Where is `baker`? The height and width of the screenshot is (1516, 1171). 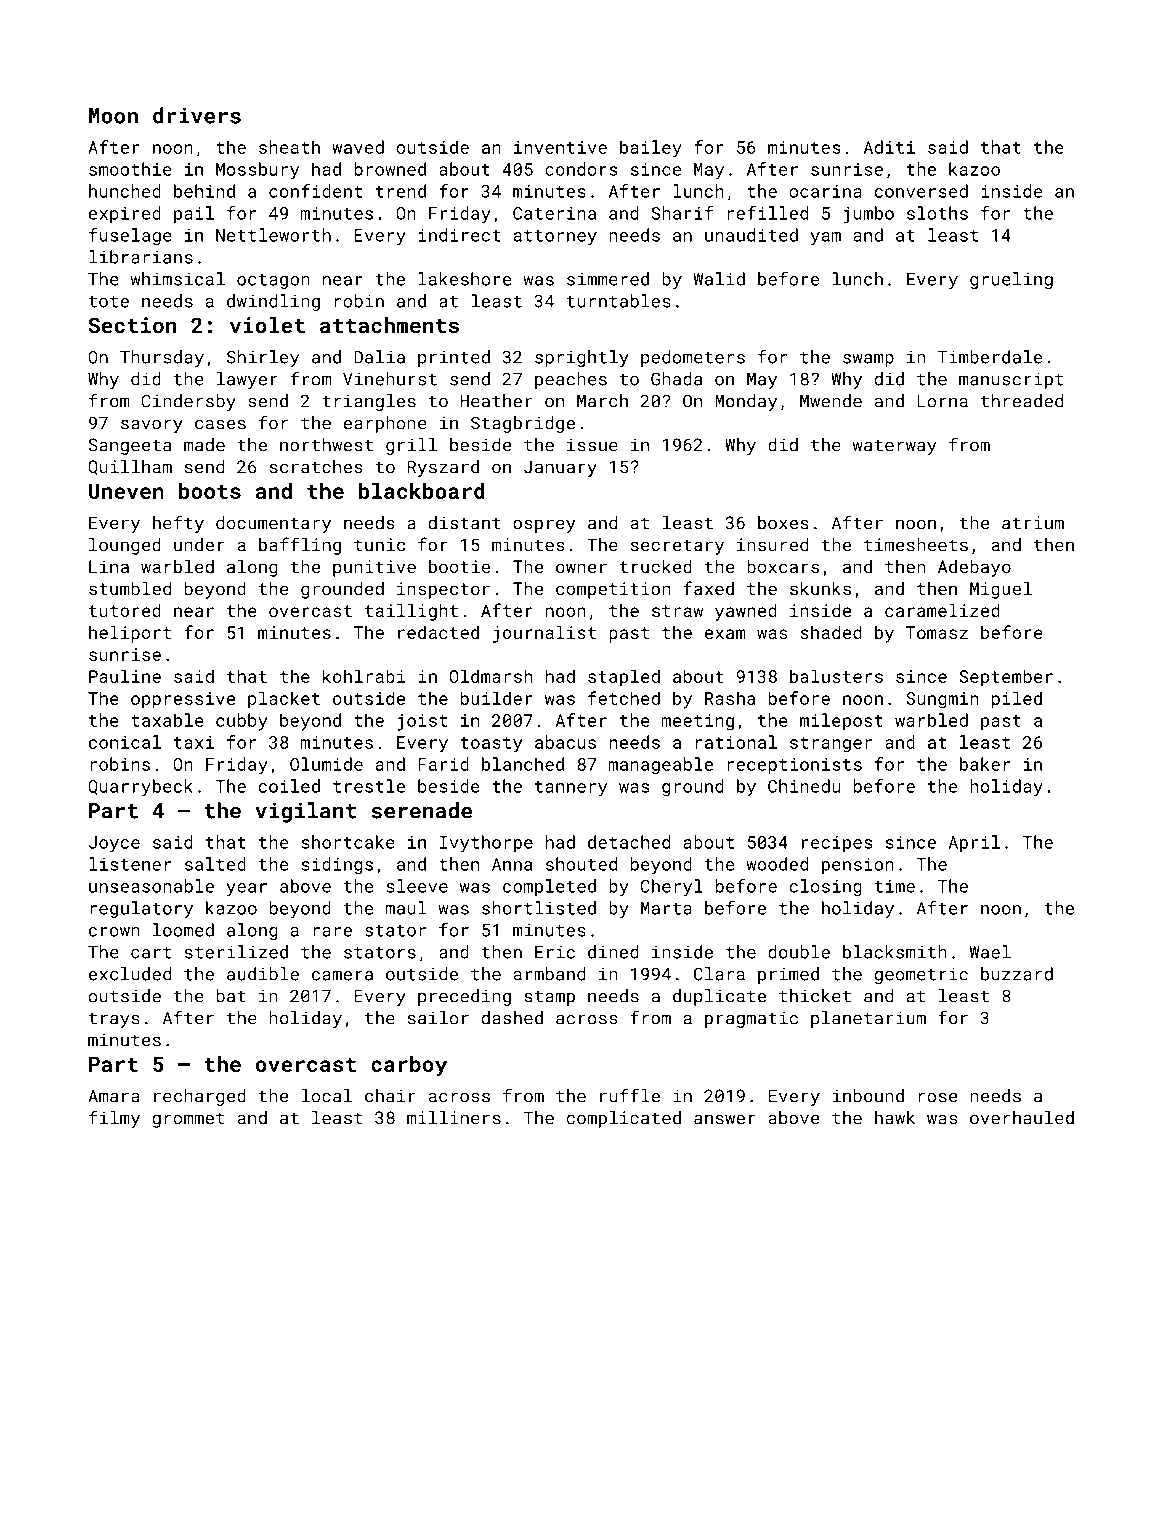
baker is located at coordinates (985, 764).
